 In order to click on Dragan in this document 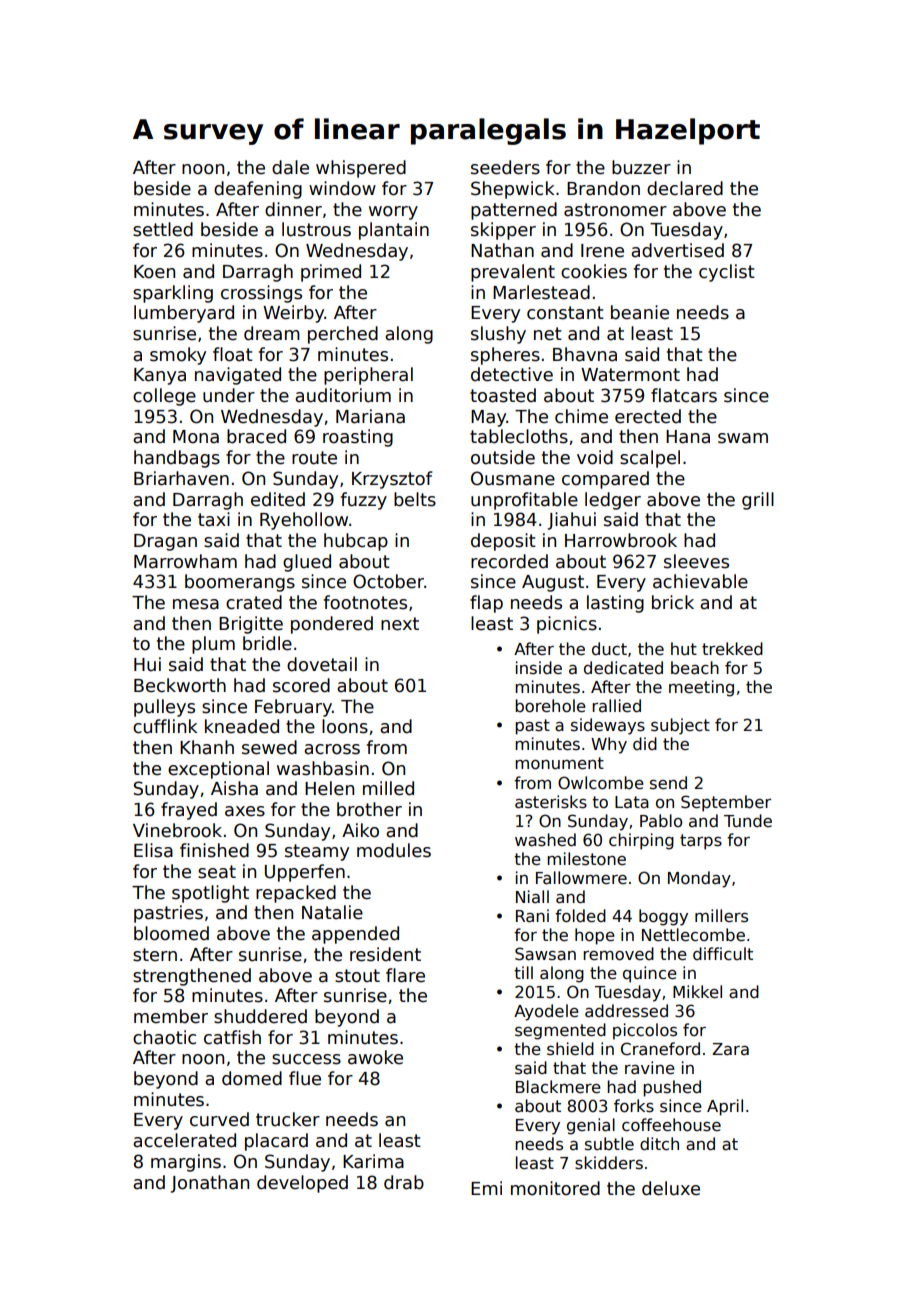, I will do `click(165, 542)`.
